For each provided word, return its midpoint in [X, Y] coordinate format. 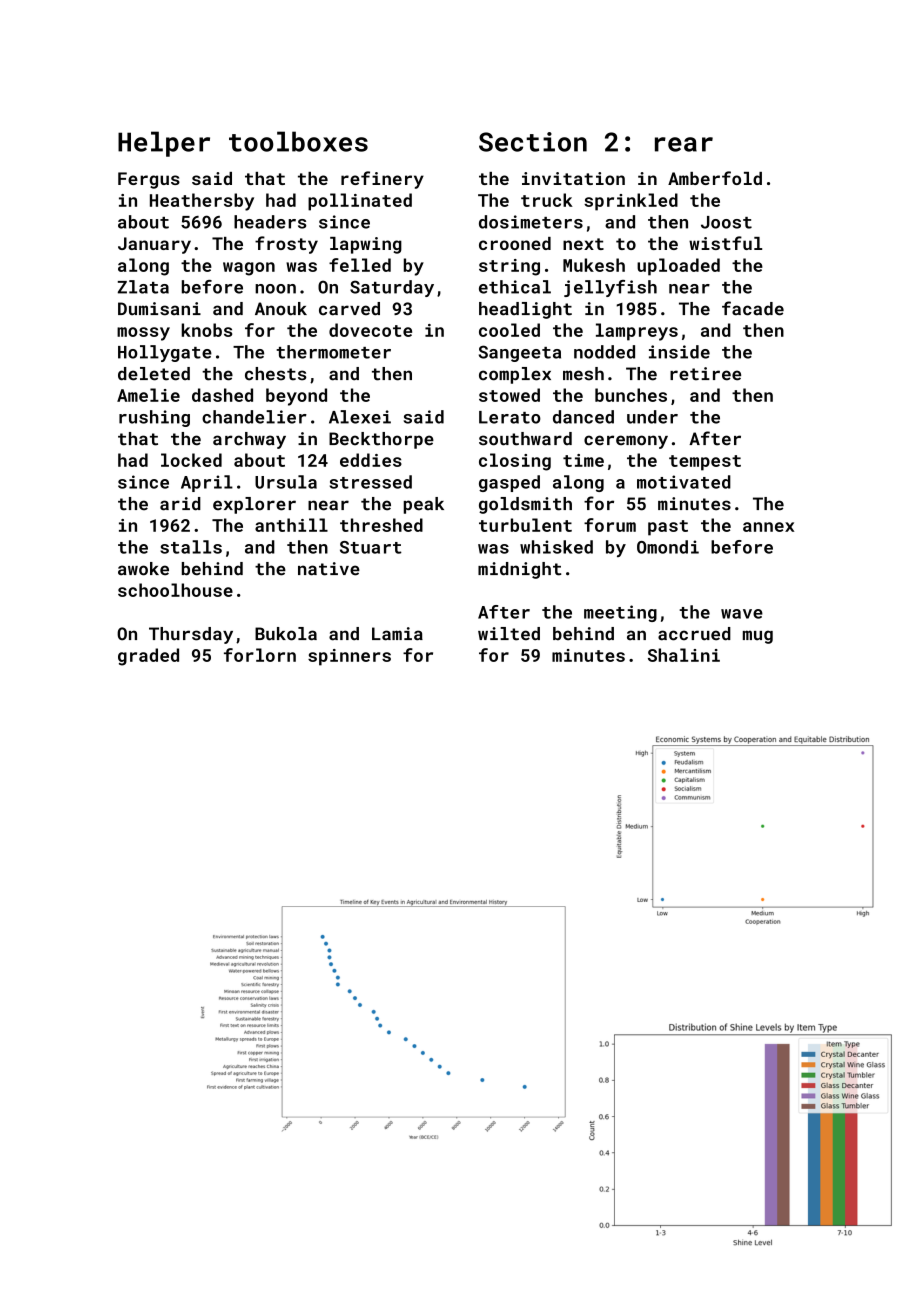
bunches [631, 395]
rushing [154, 418]
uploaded [678, 267]
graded [148, 657]
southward [525, 439]
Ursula [286, 482]
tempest [705, 463]
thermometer [333, 352]
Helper [164, 144]
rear [684, 144]
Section [533, 142]
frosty [286, 245]
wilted [509, 634]
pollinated [360, 202]
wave [742, 614]
